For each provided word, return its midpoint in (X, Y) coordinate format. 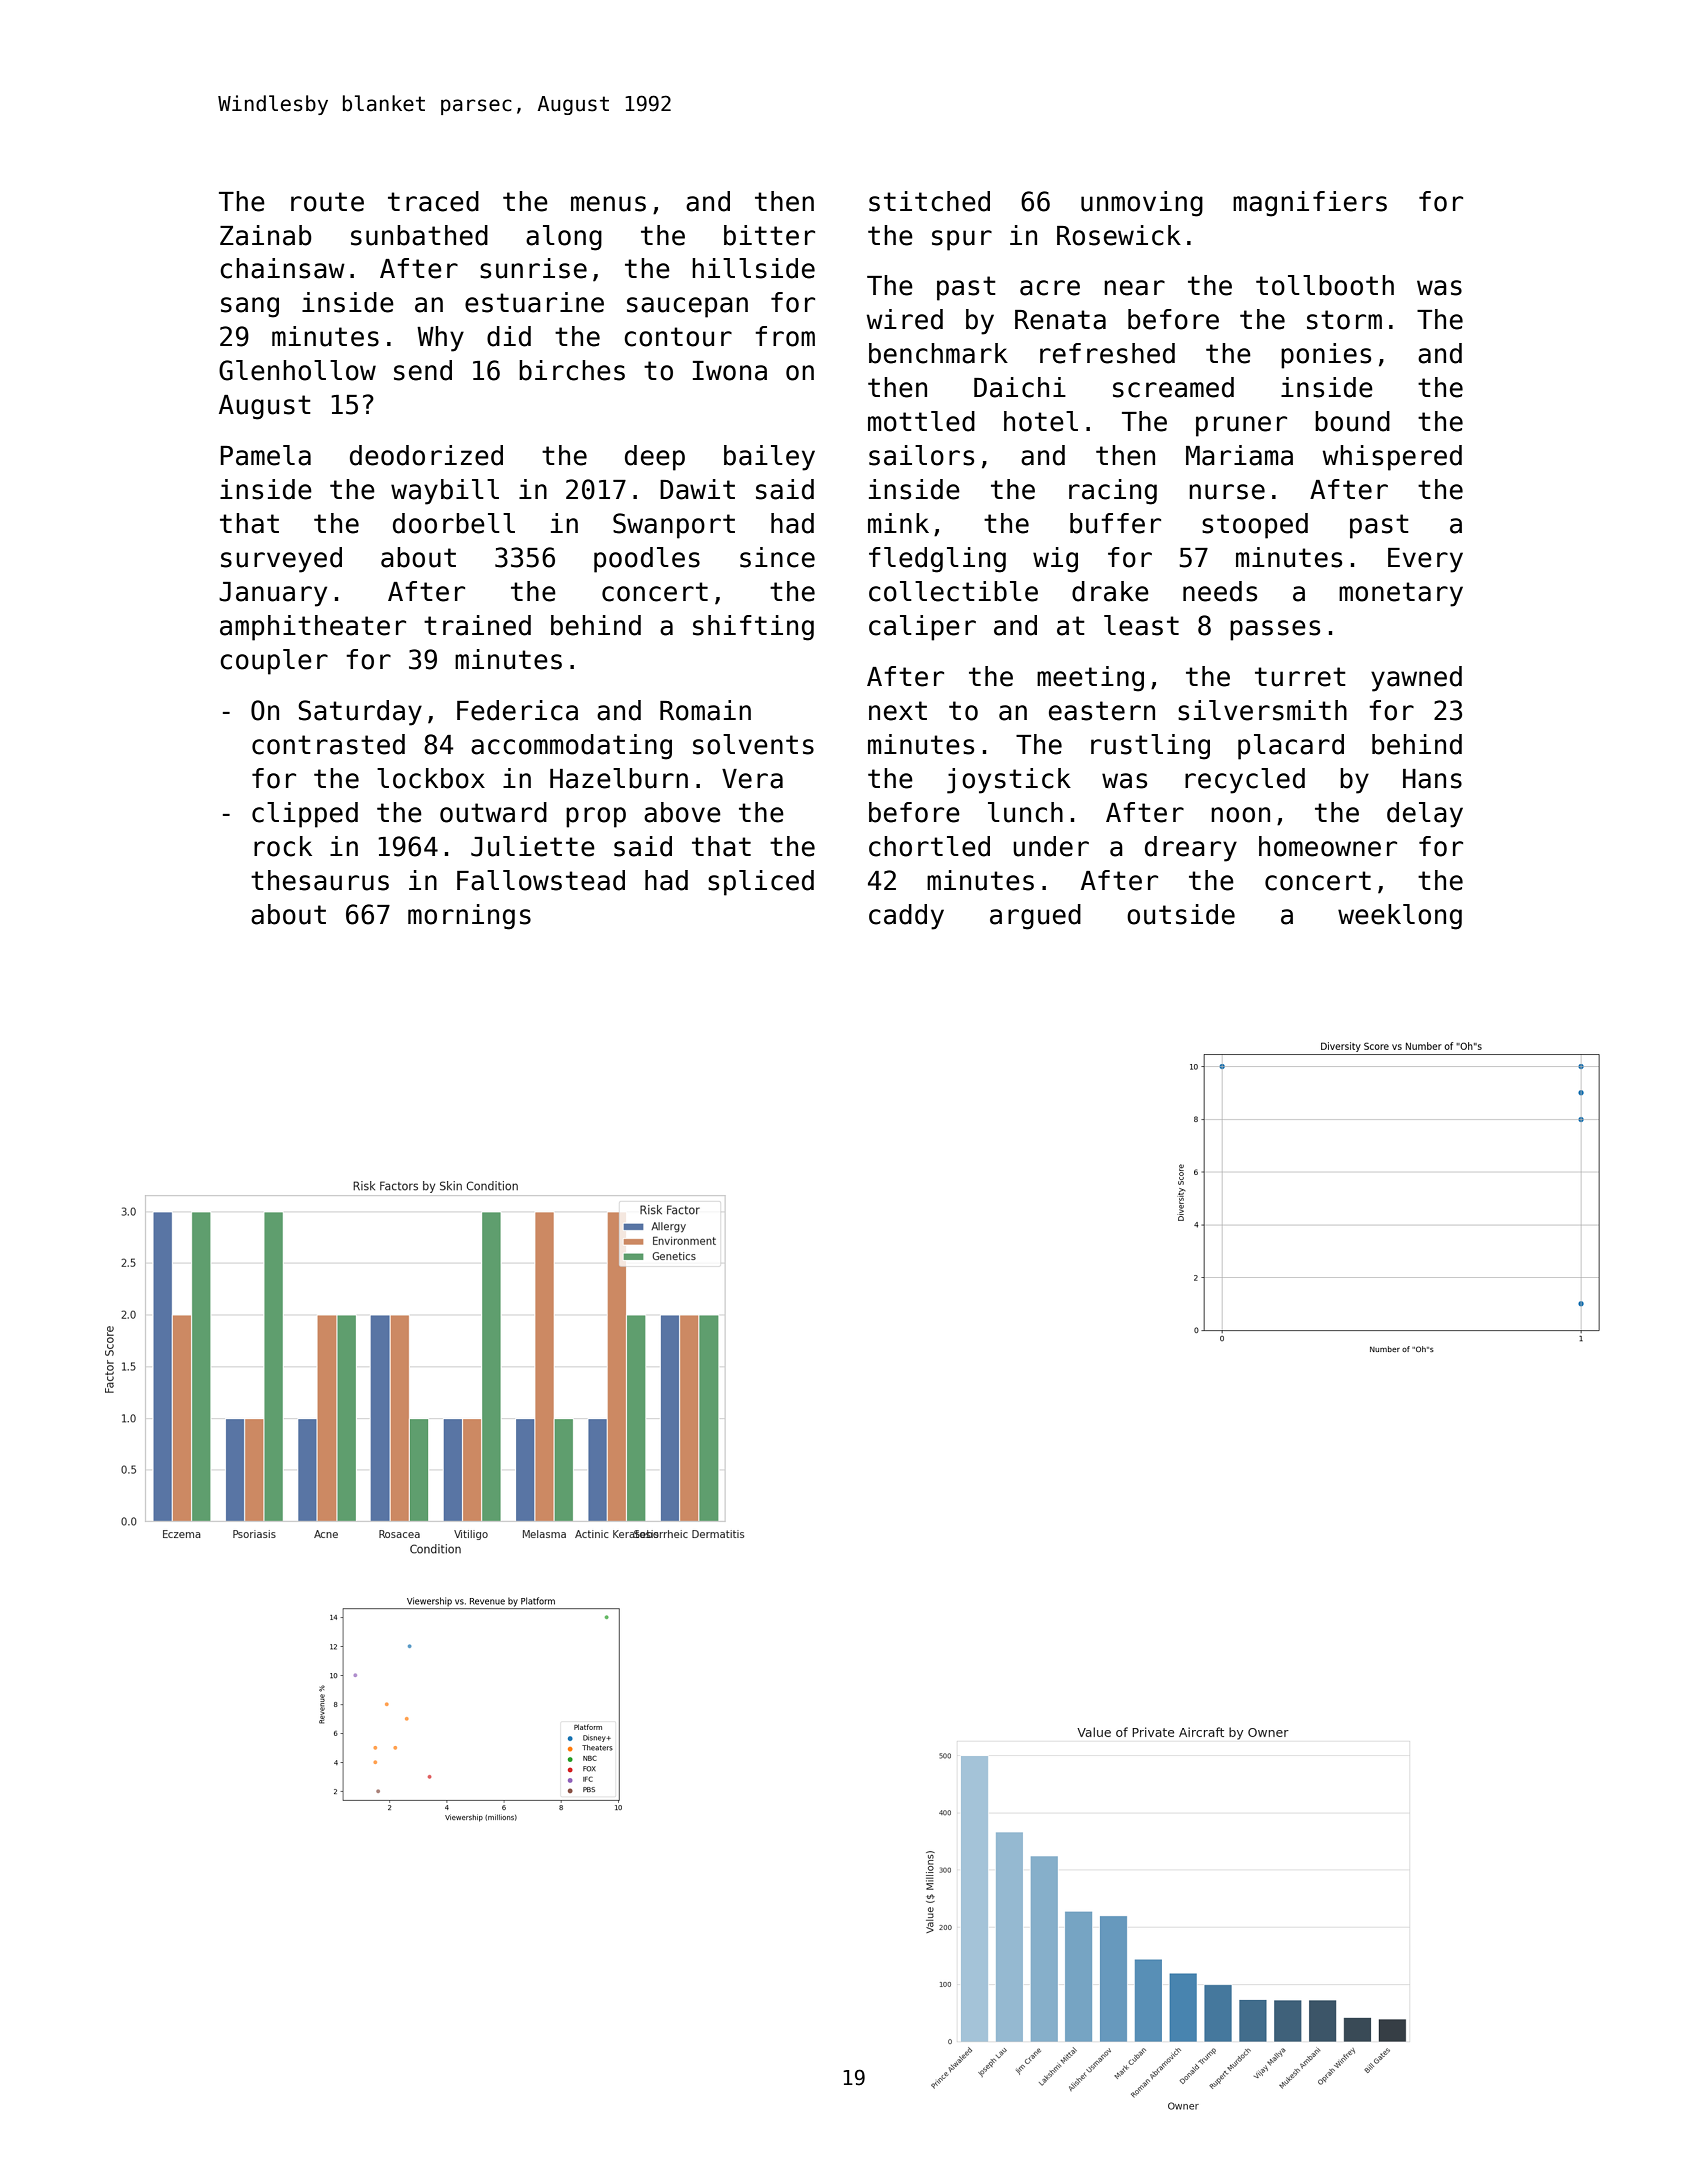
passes (1275, 630)
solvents (753, 744)
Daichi (1020, 387)
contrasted (328, 744)
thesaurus (320, 880)
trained (477, 625)
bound (1352, 421)
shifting (753, 628)
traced (433, 201)
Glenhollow (297, 370)
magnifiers (1310, 204)
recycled (1245, 781)
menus (608, 204)
